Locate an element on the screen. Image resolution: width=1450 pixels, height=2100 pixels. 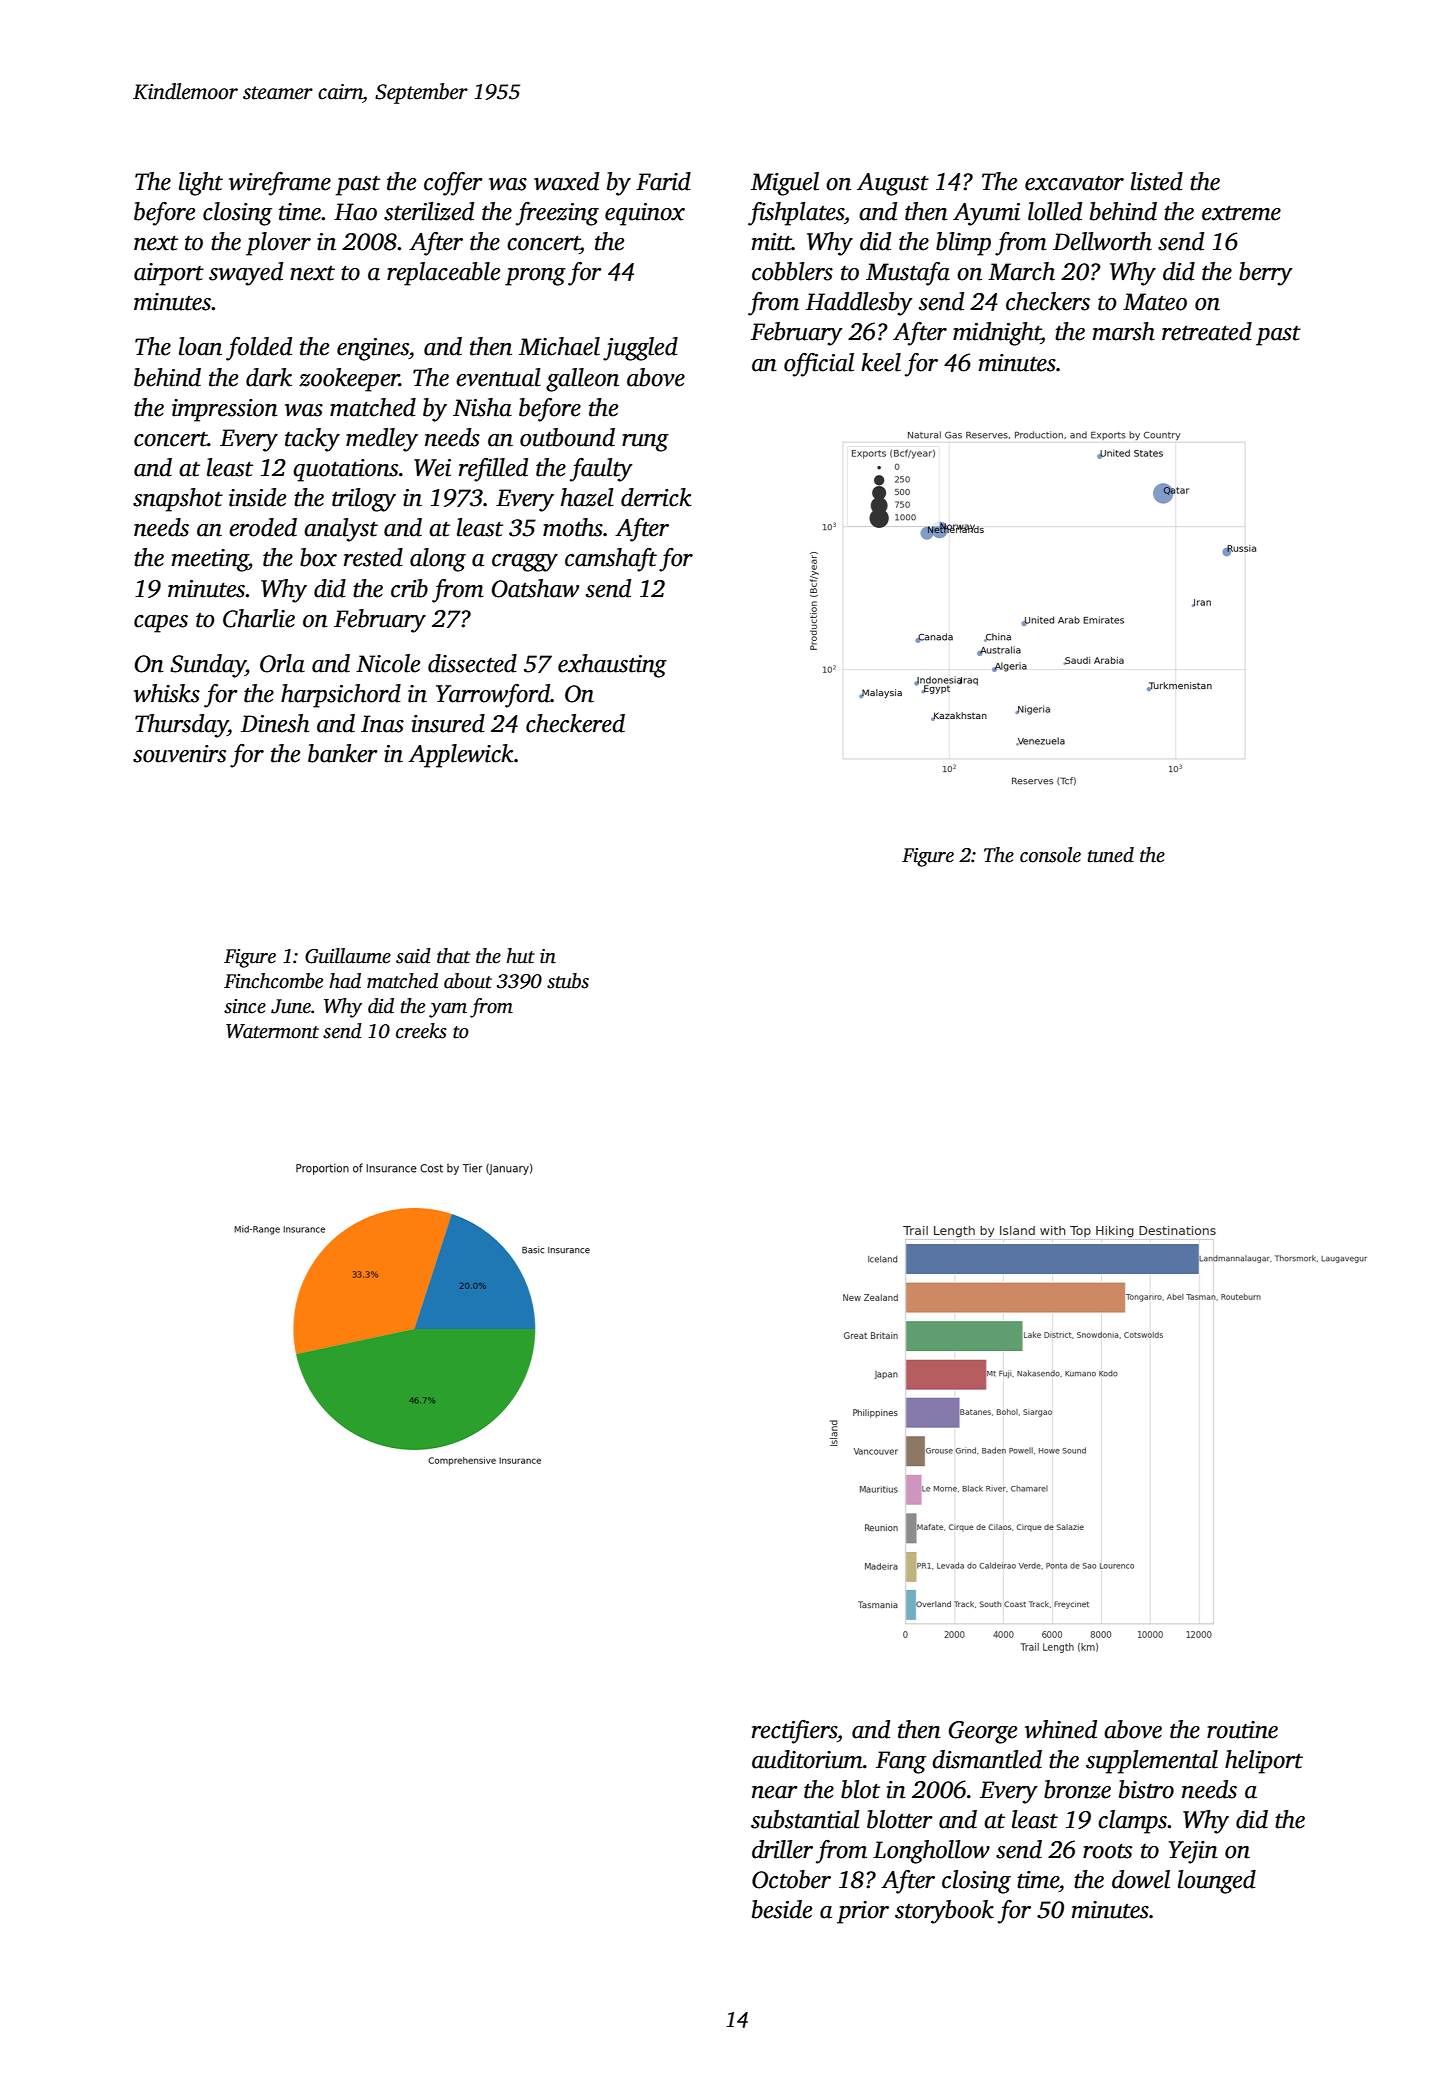
prior is located at coordinates (863, 1912).
